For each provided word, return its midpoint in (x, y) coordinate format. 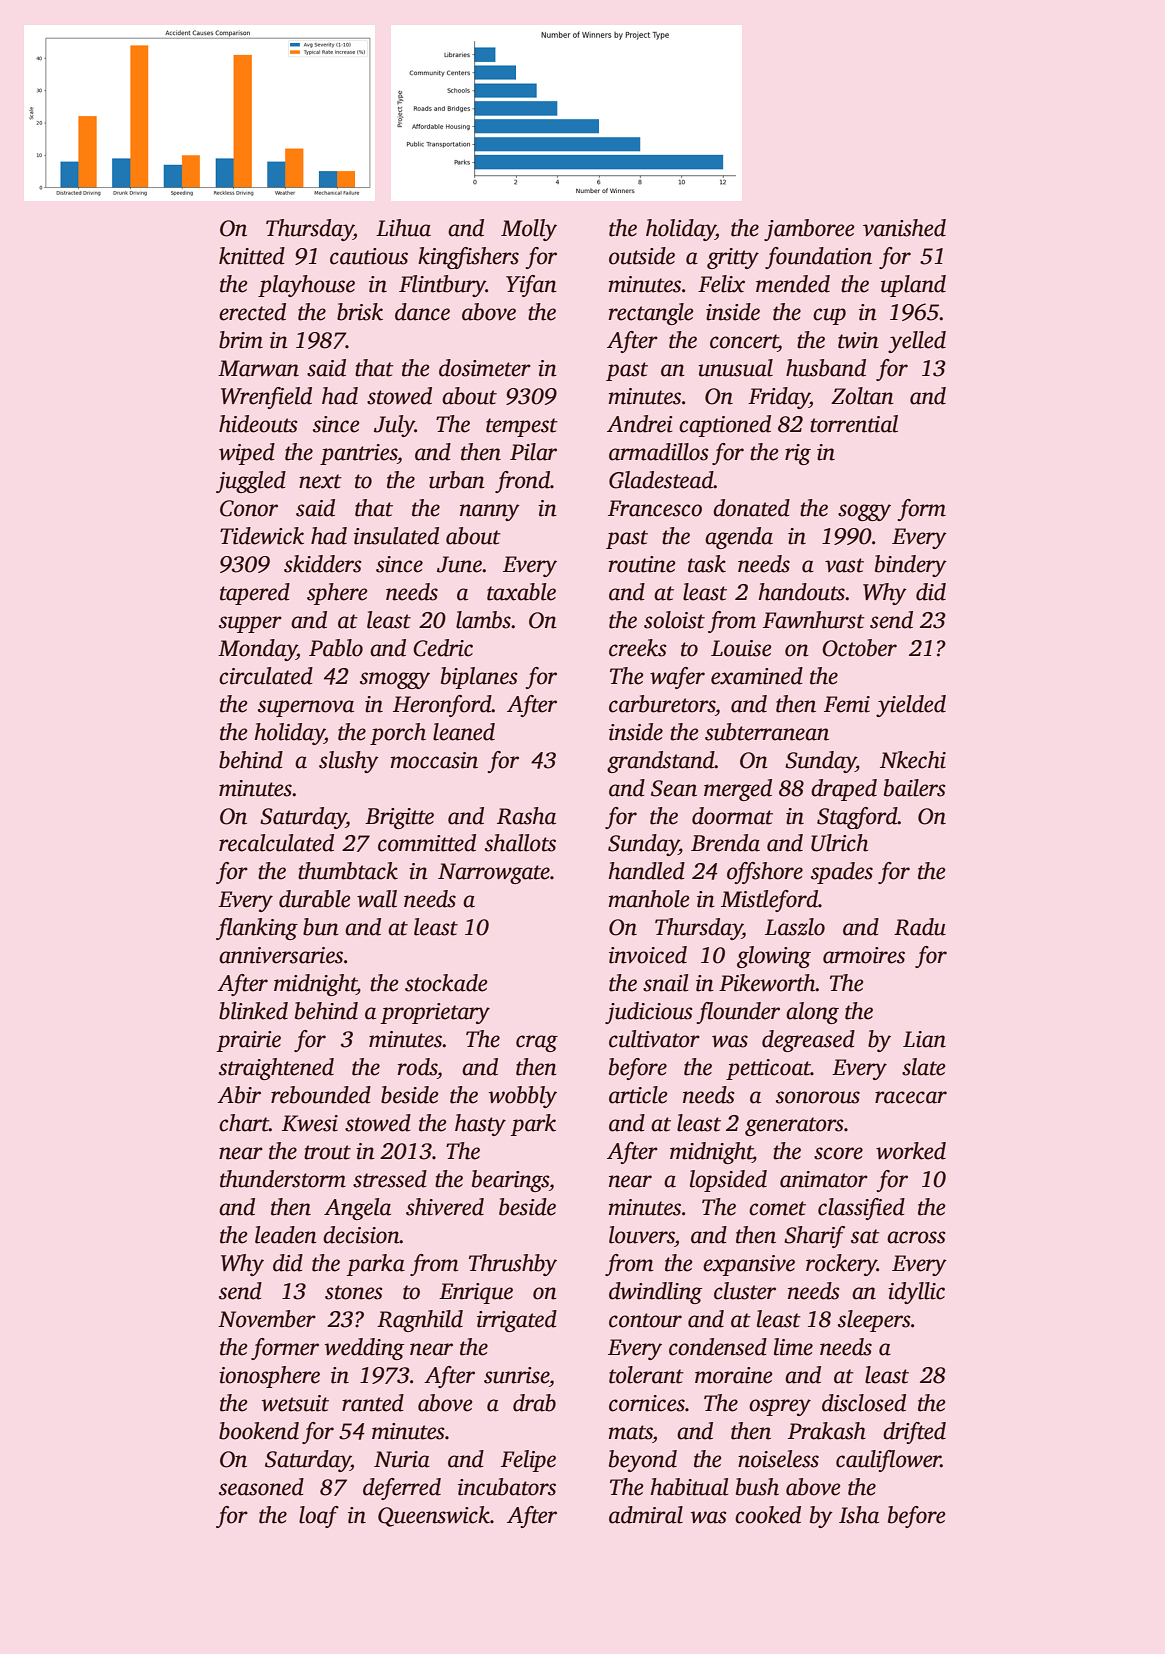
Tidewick (262, 536)
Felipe (528, 1461)
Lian (924, 1039)
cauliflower (888, 1461)
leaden (286, 1235)
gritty (733, 258)
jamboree (809, 230)
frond (522, 482)
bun (321, 927)
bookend (259, 1431)
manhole (648, 899)
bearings (510, 1181)
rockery (841, 1265)
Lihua (403, 228)
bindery (911, 566)
